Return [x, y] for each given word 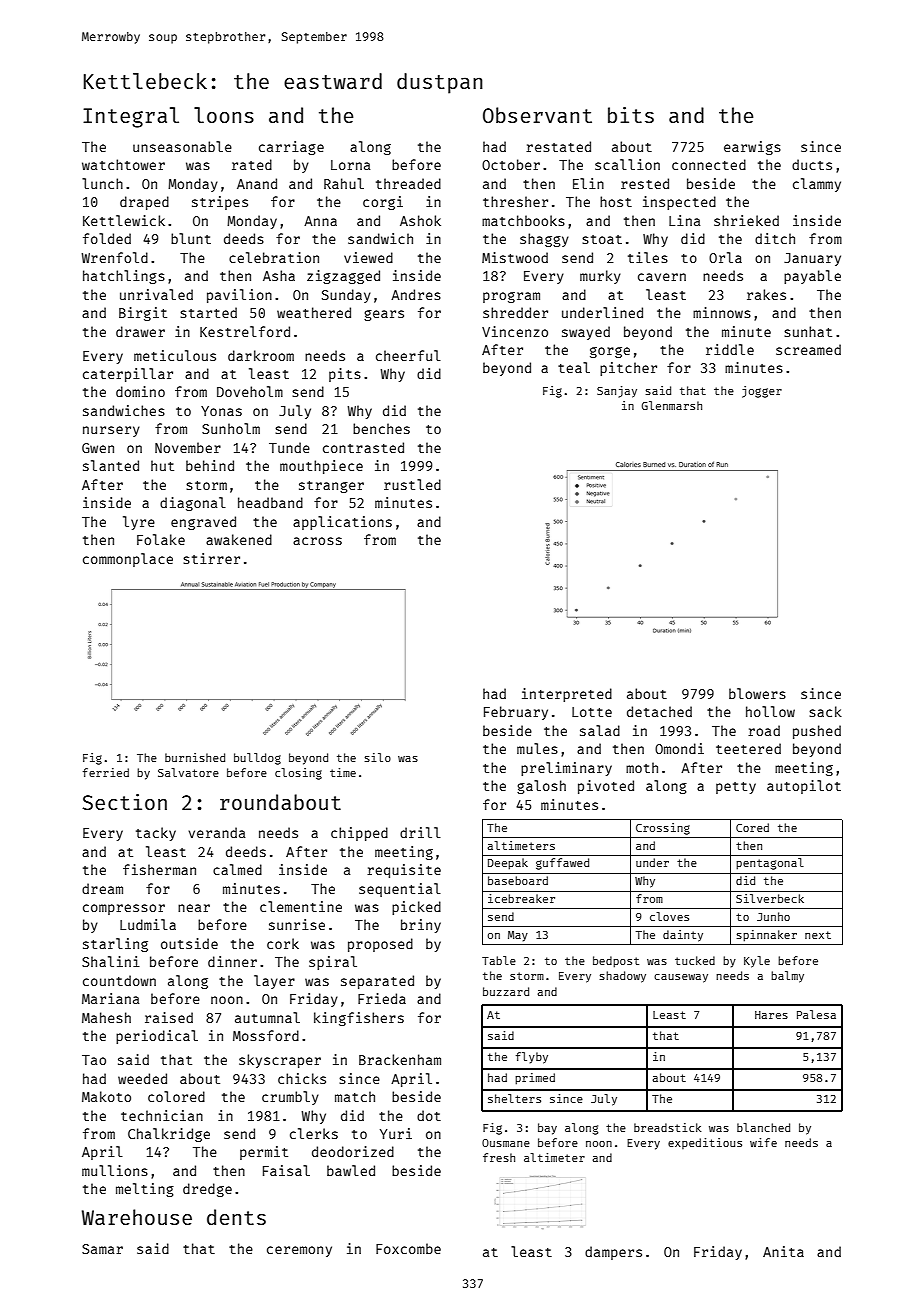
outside [189, 943]
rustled [412, 484]
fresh [499, 1157]
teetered [748, 748]
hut [162, 465]
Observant [537, 115]
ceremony [299, 1251]
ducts [812, 164]
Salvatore [188, 772]
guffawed [562, 864]
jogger [762, 392]
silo [378, 757]
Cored [752, 827]
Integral [131, 117]
